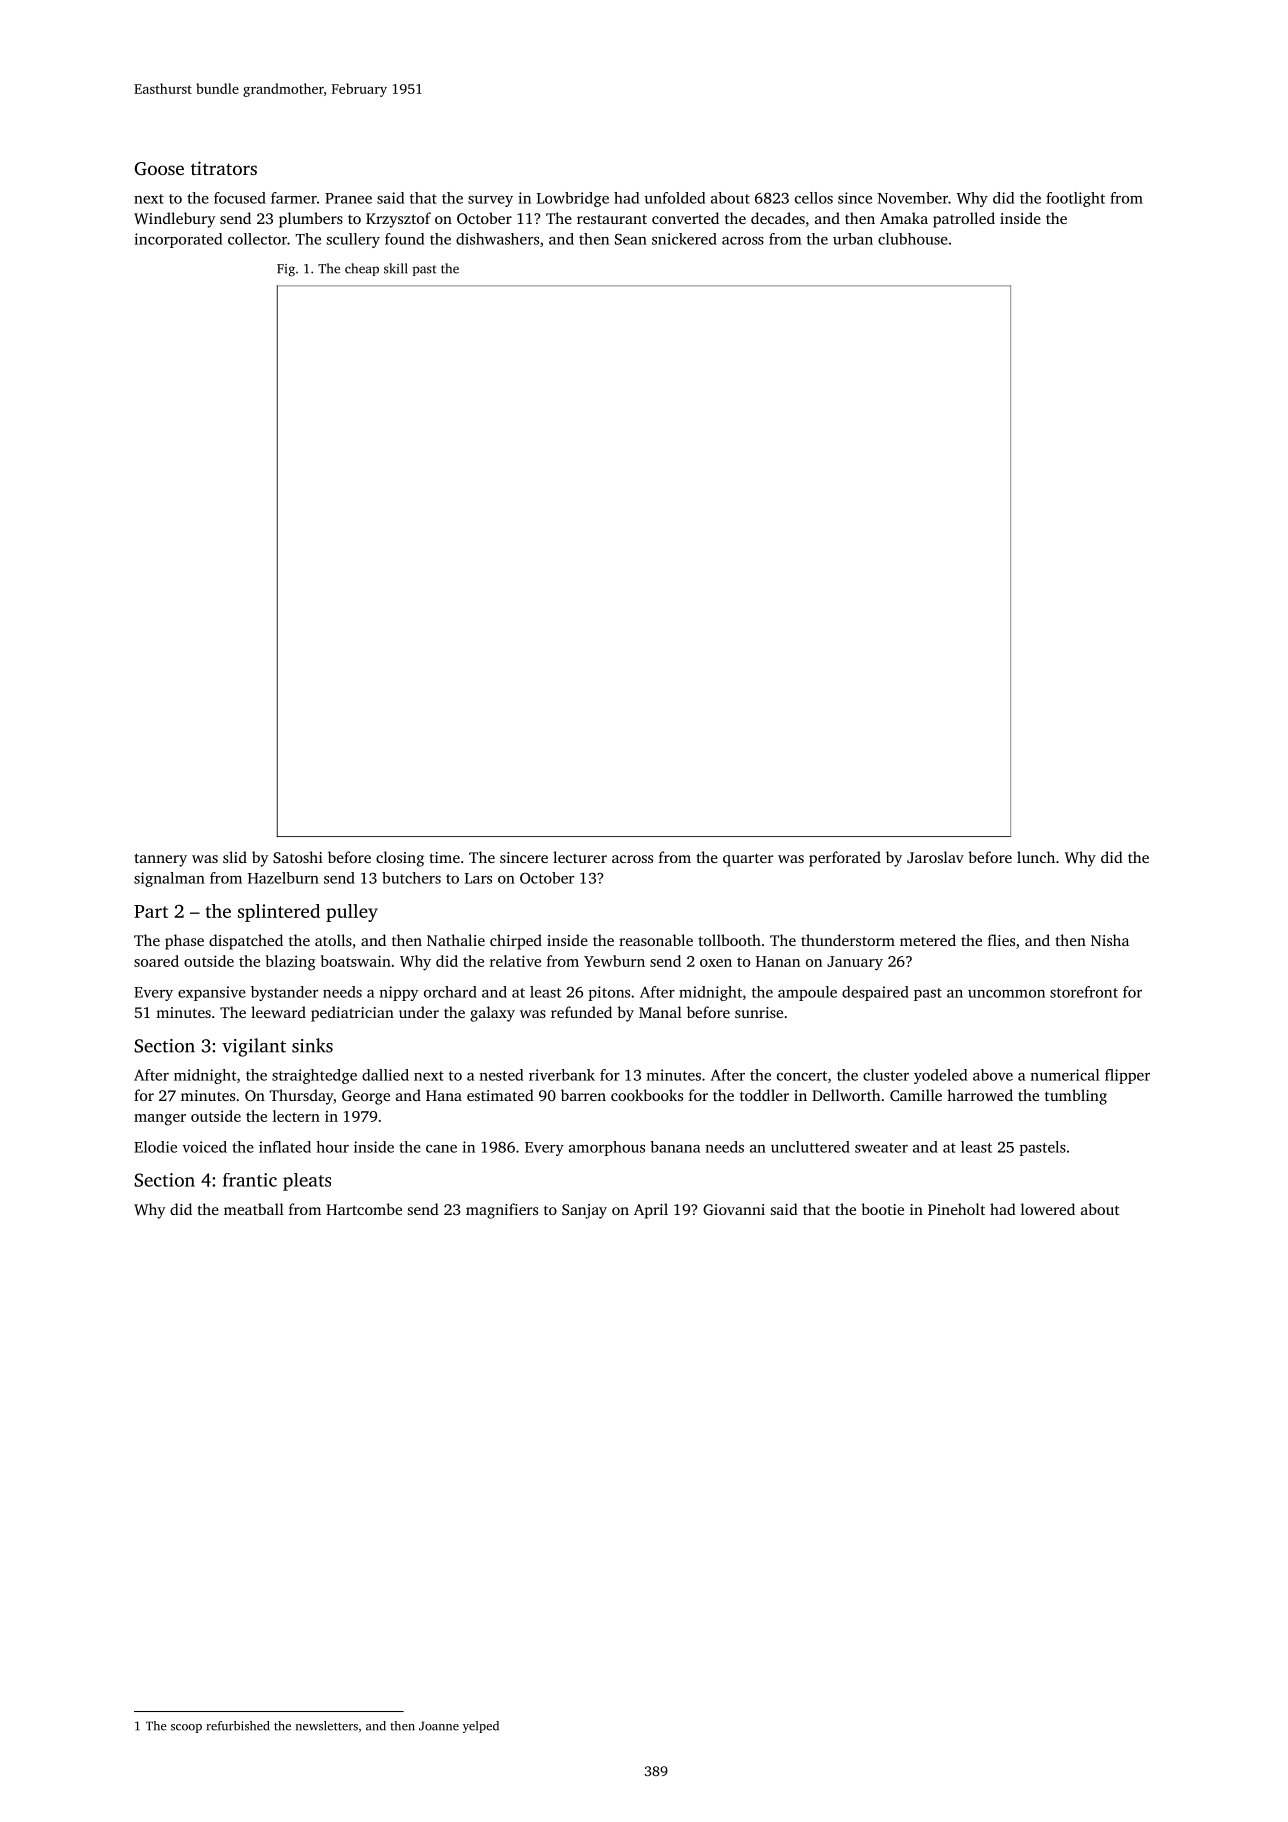 The image size is (1288, 1822). What do you see at coordinates (1048, 1209) in the image?
I see `lowered` at bounding box center [1048, 1209].
